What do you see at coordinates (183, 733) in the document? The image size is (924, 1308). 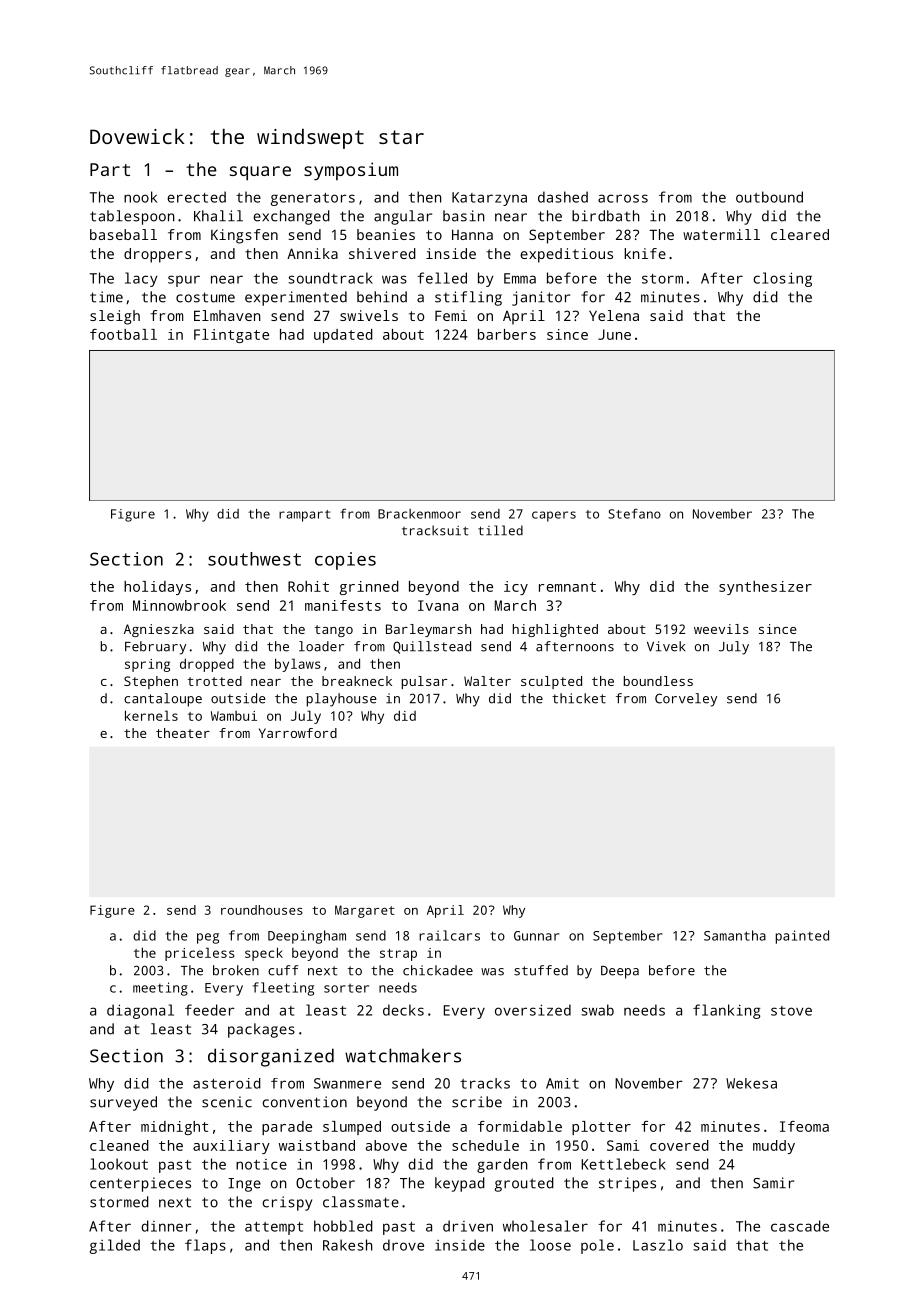 I see `theater` at bounding box center [183, 733].
